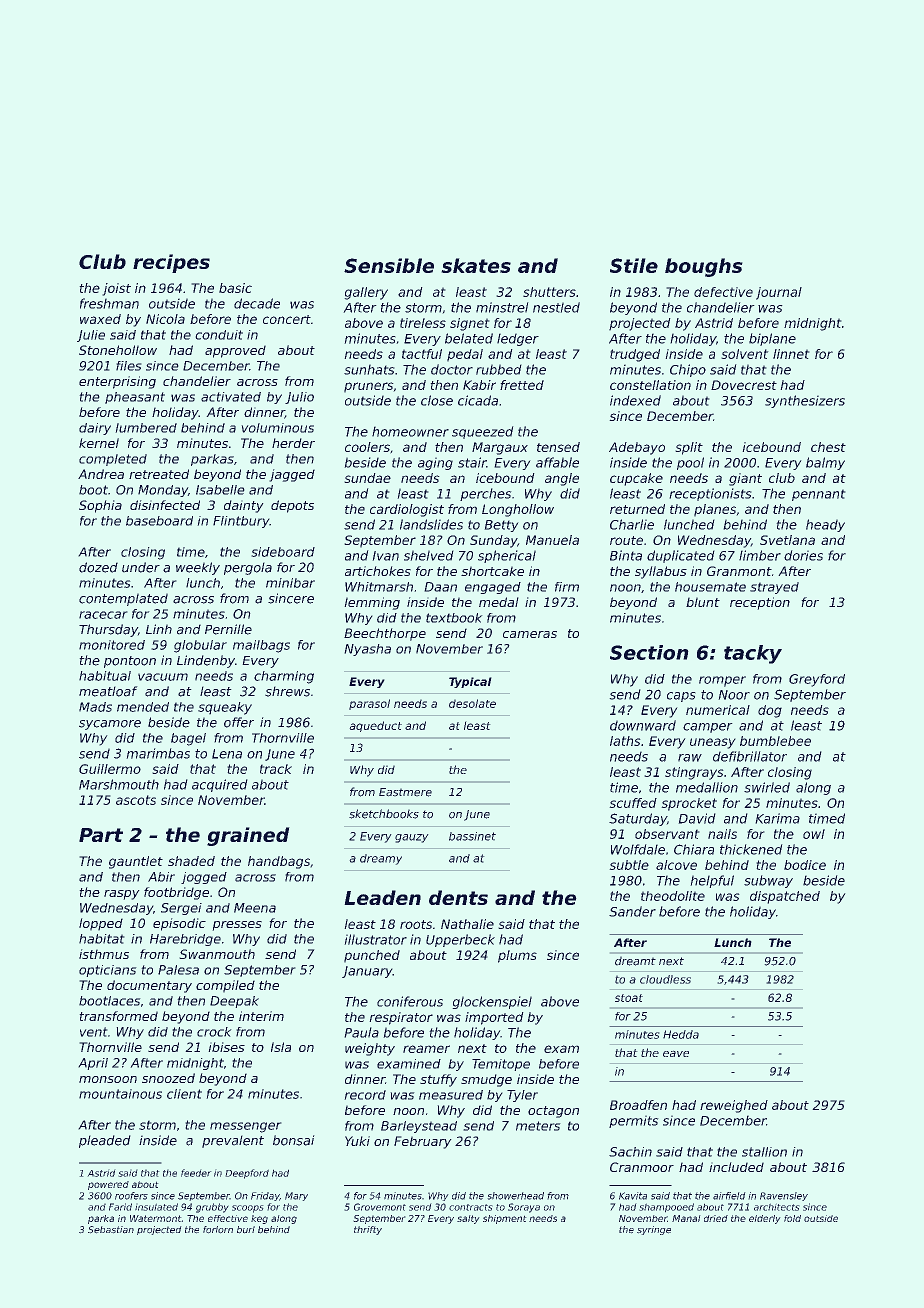  What do you see at coordinates (828, 447) in the document?
I see `chest` at bounding box center [828, 447].
